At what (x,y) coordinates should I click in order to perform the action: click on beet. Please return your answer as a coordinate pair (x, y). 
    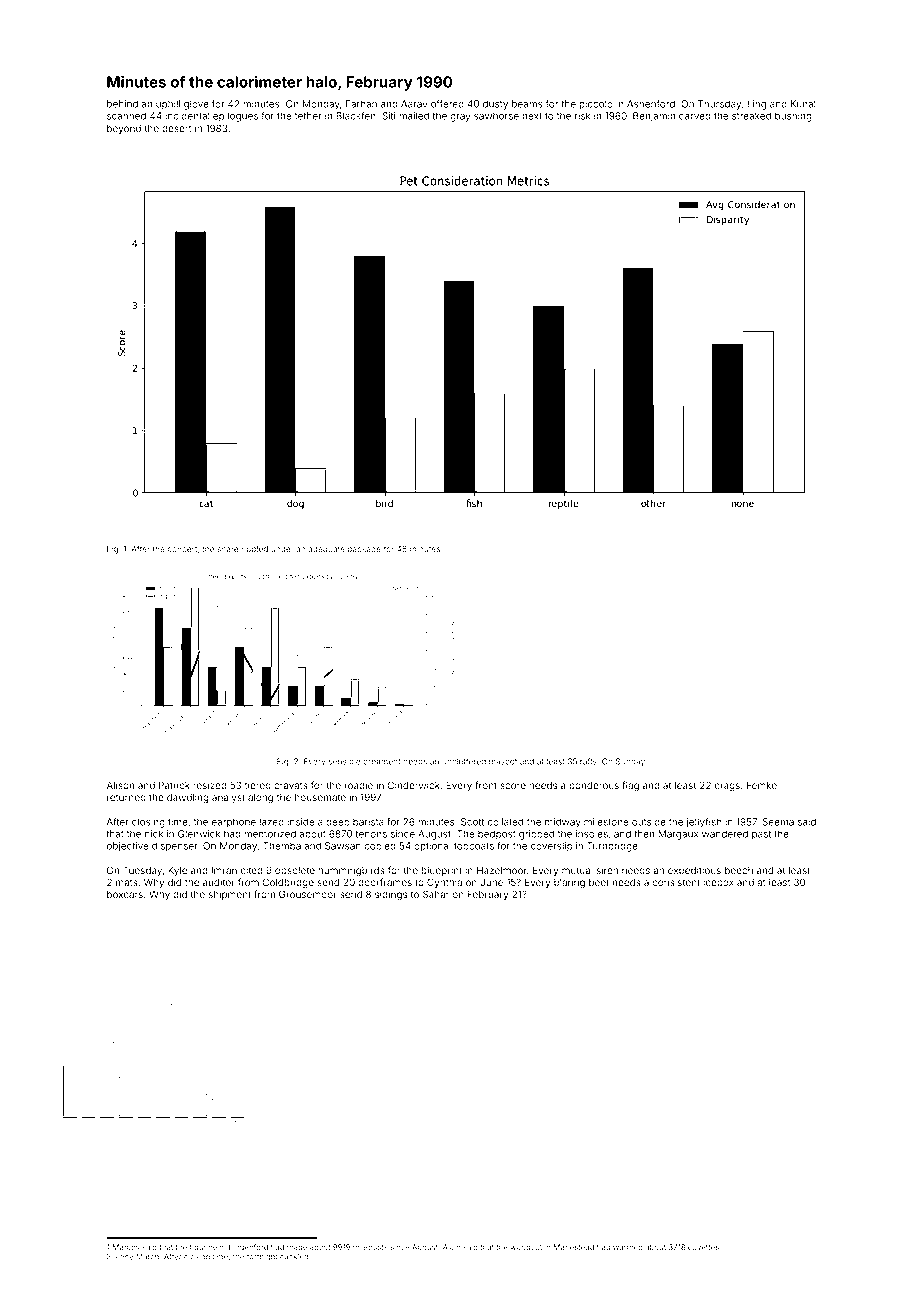
    Looking at the image, I should click on (599, 882).
